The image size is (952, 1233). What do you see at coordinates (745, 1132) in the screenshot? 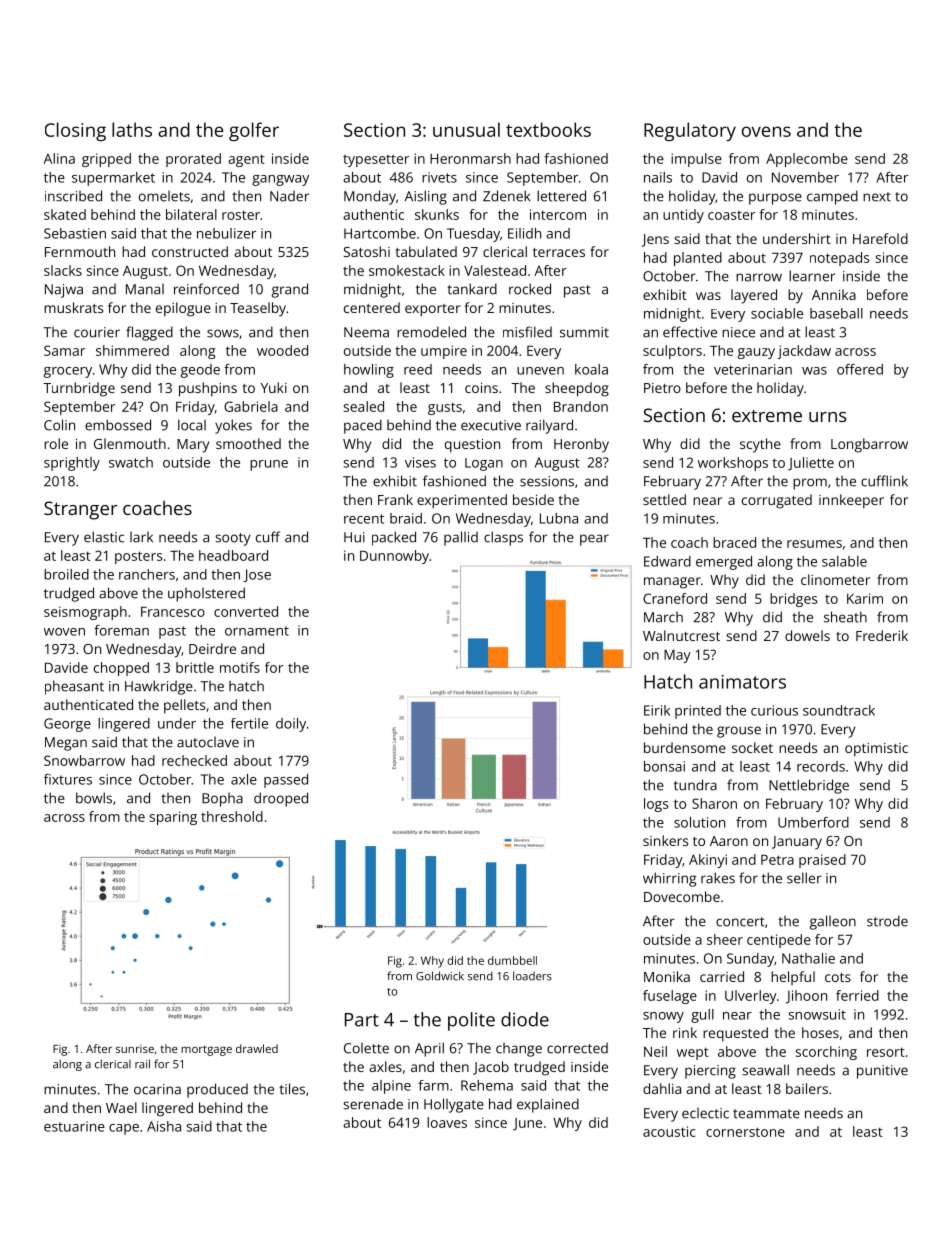
I see `cornerstone` at bounding box center [745, 1132].
